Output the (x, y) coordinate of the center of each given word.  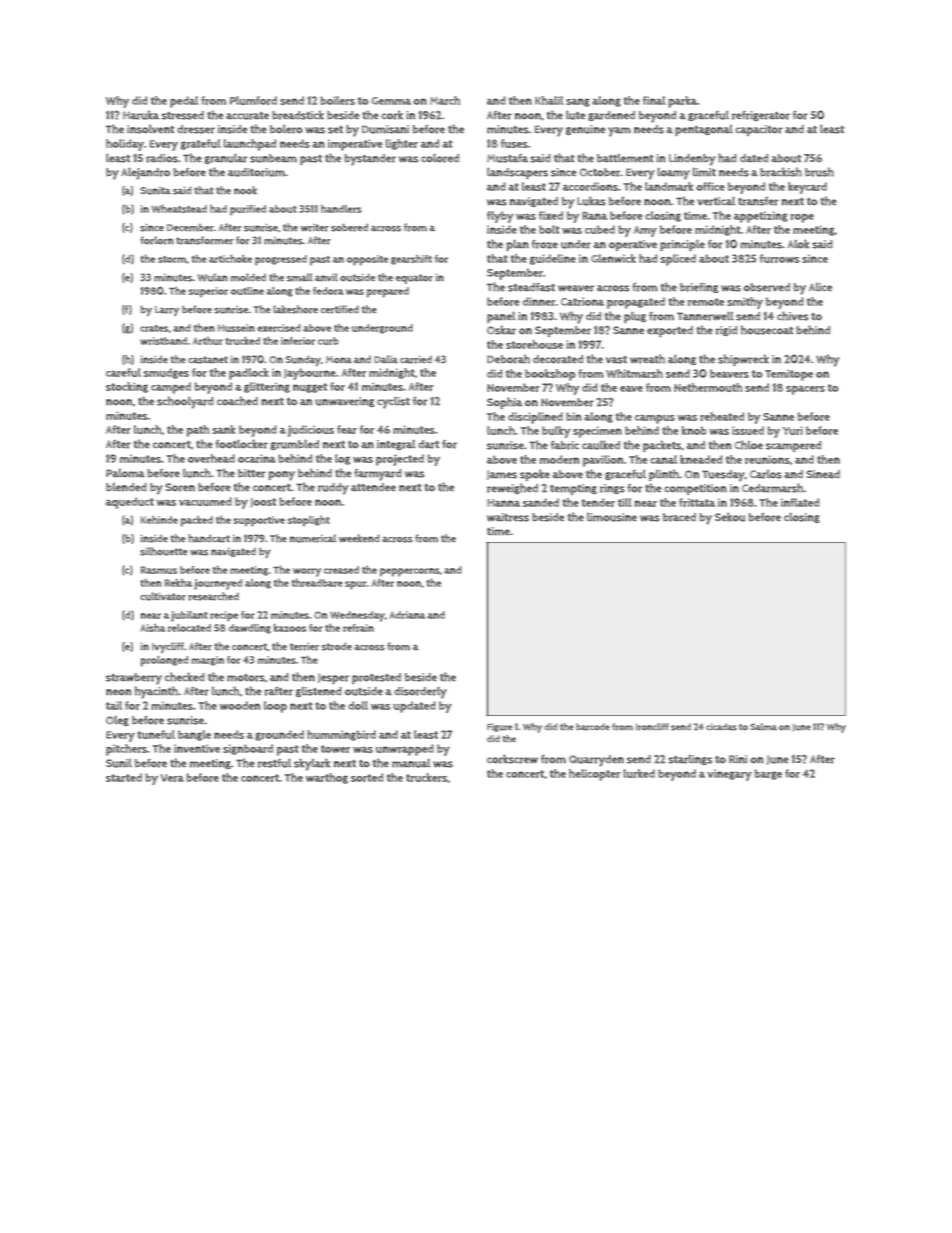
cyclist (393, 402)
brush (819, 172)
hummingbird (341, 735)
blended (126, 487)
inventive (197, 748)
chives (793, 316)
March (445, 100)
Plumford (253, 100)
